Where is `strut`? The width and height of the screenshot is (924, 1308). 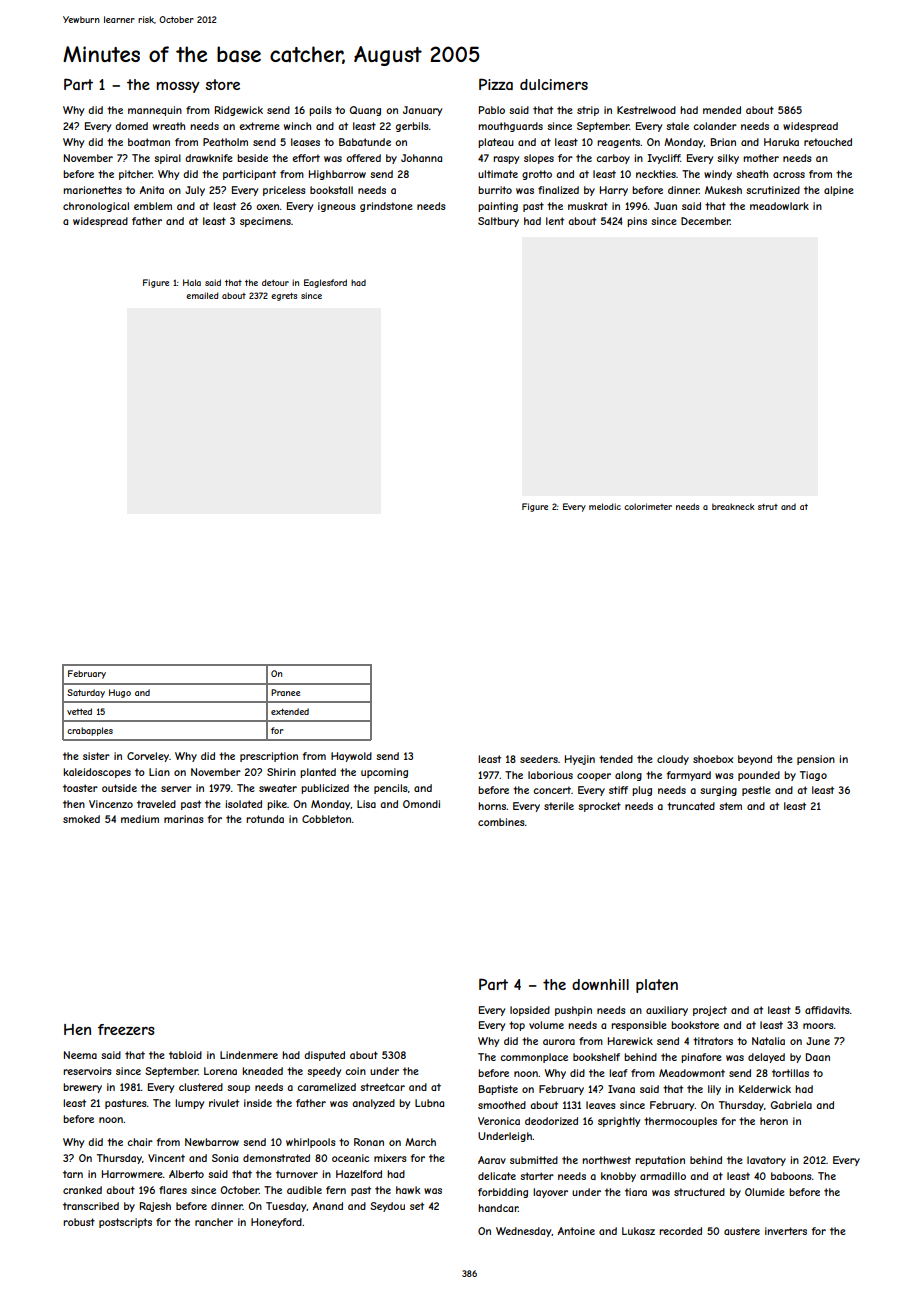
strut is located at coordinates (768, 507).
